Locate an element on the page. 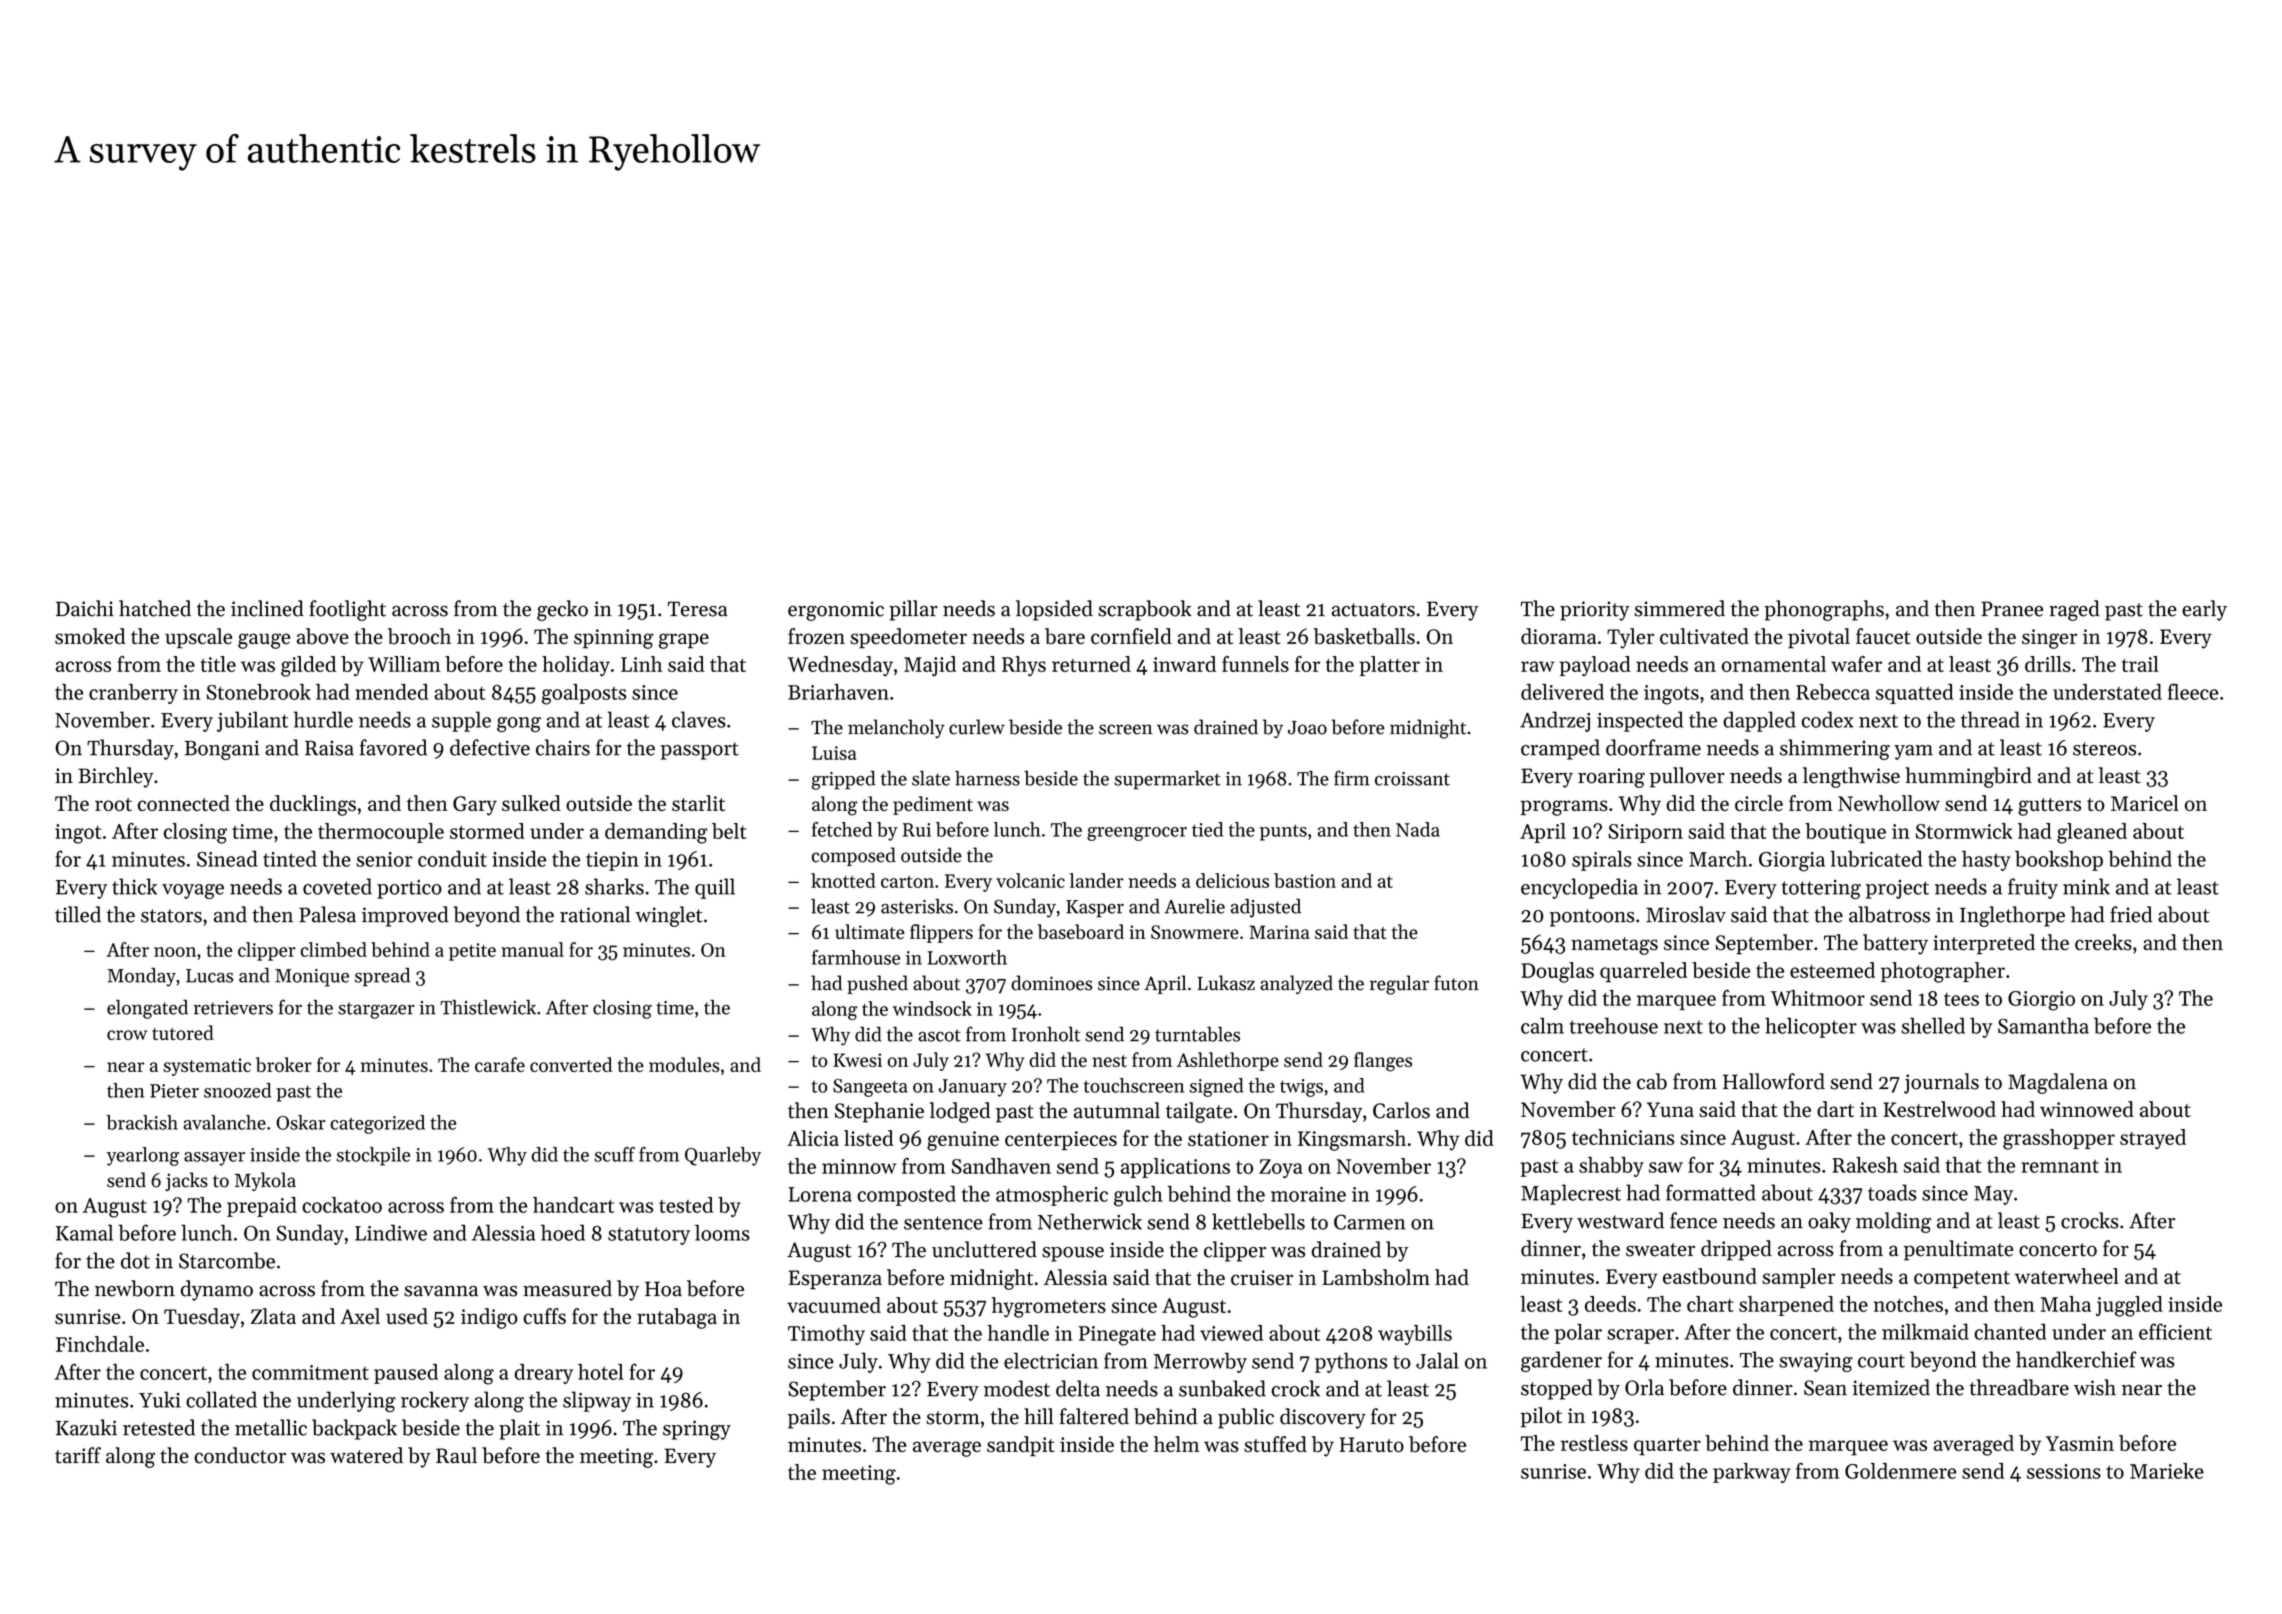 The image size is (2282, 1614). ergonomic is located at coordinates (836, 611).
